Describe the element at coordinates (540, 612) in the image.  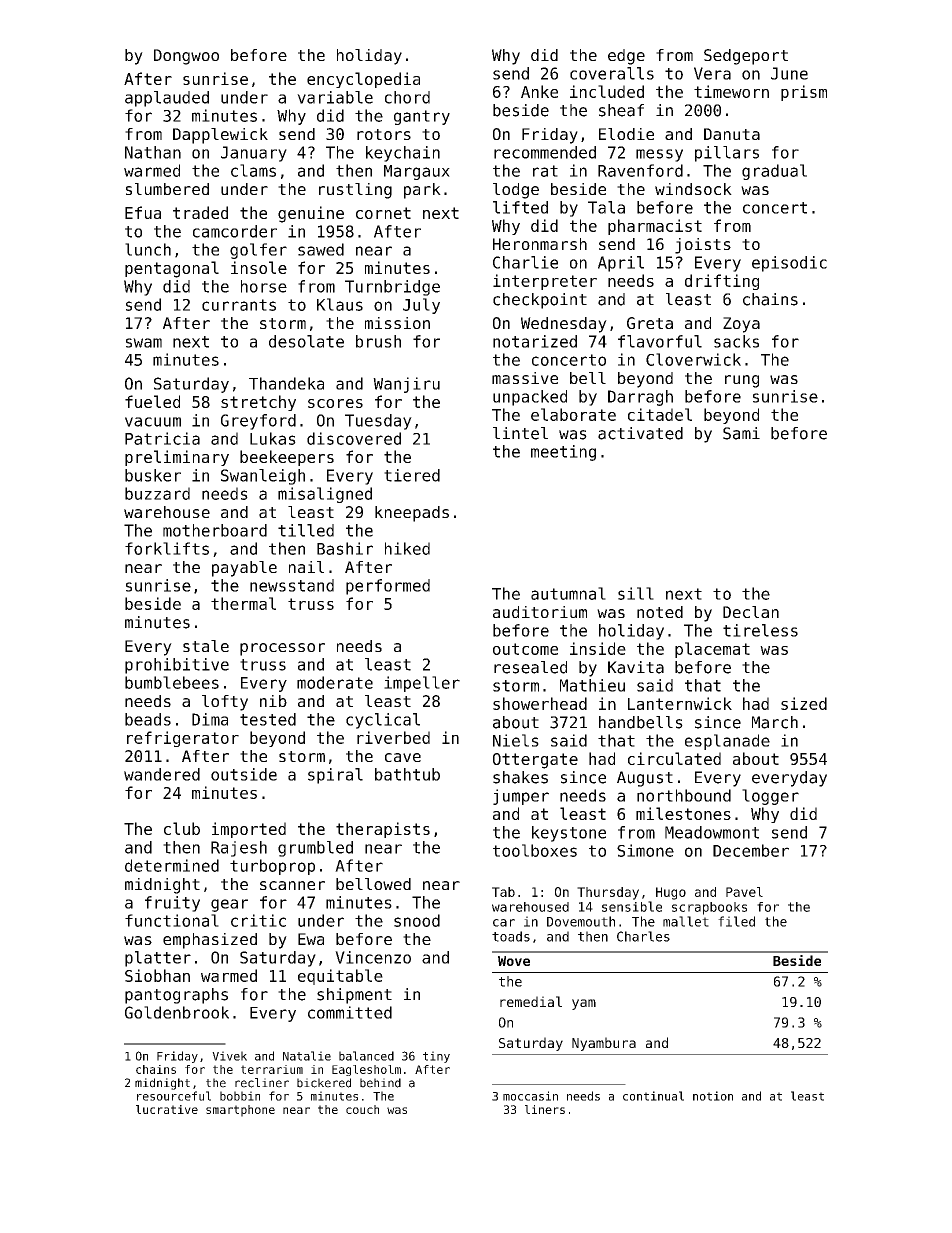
I see `auditorium` at that location.
